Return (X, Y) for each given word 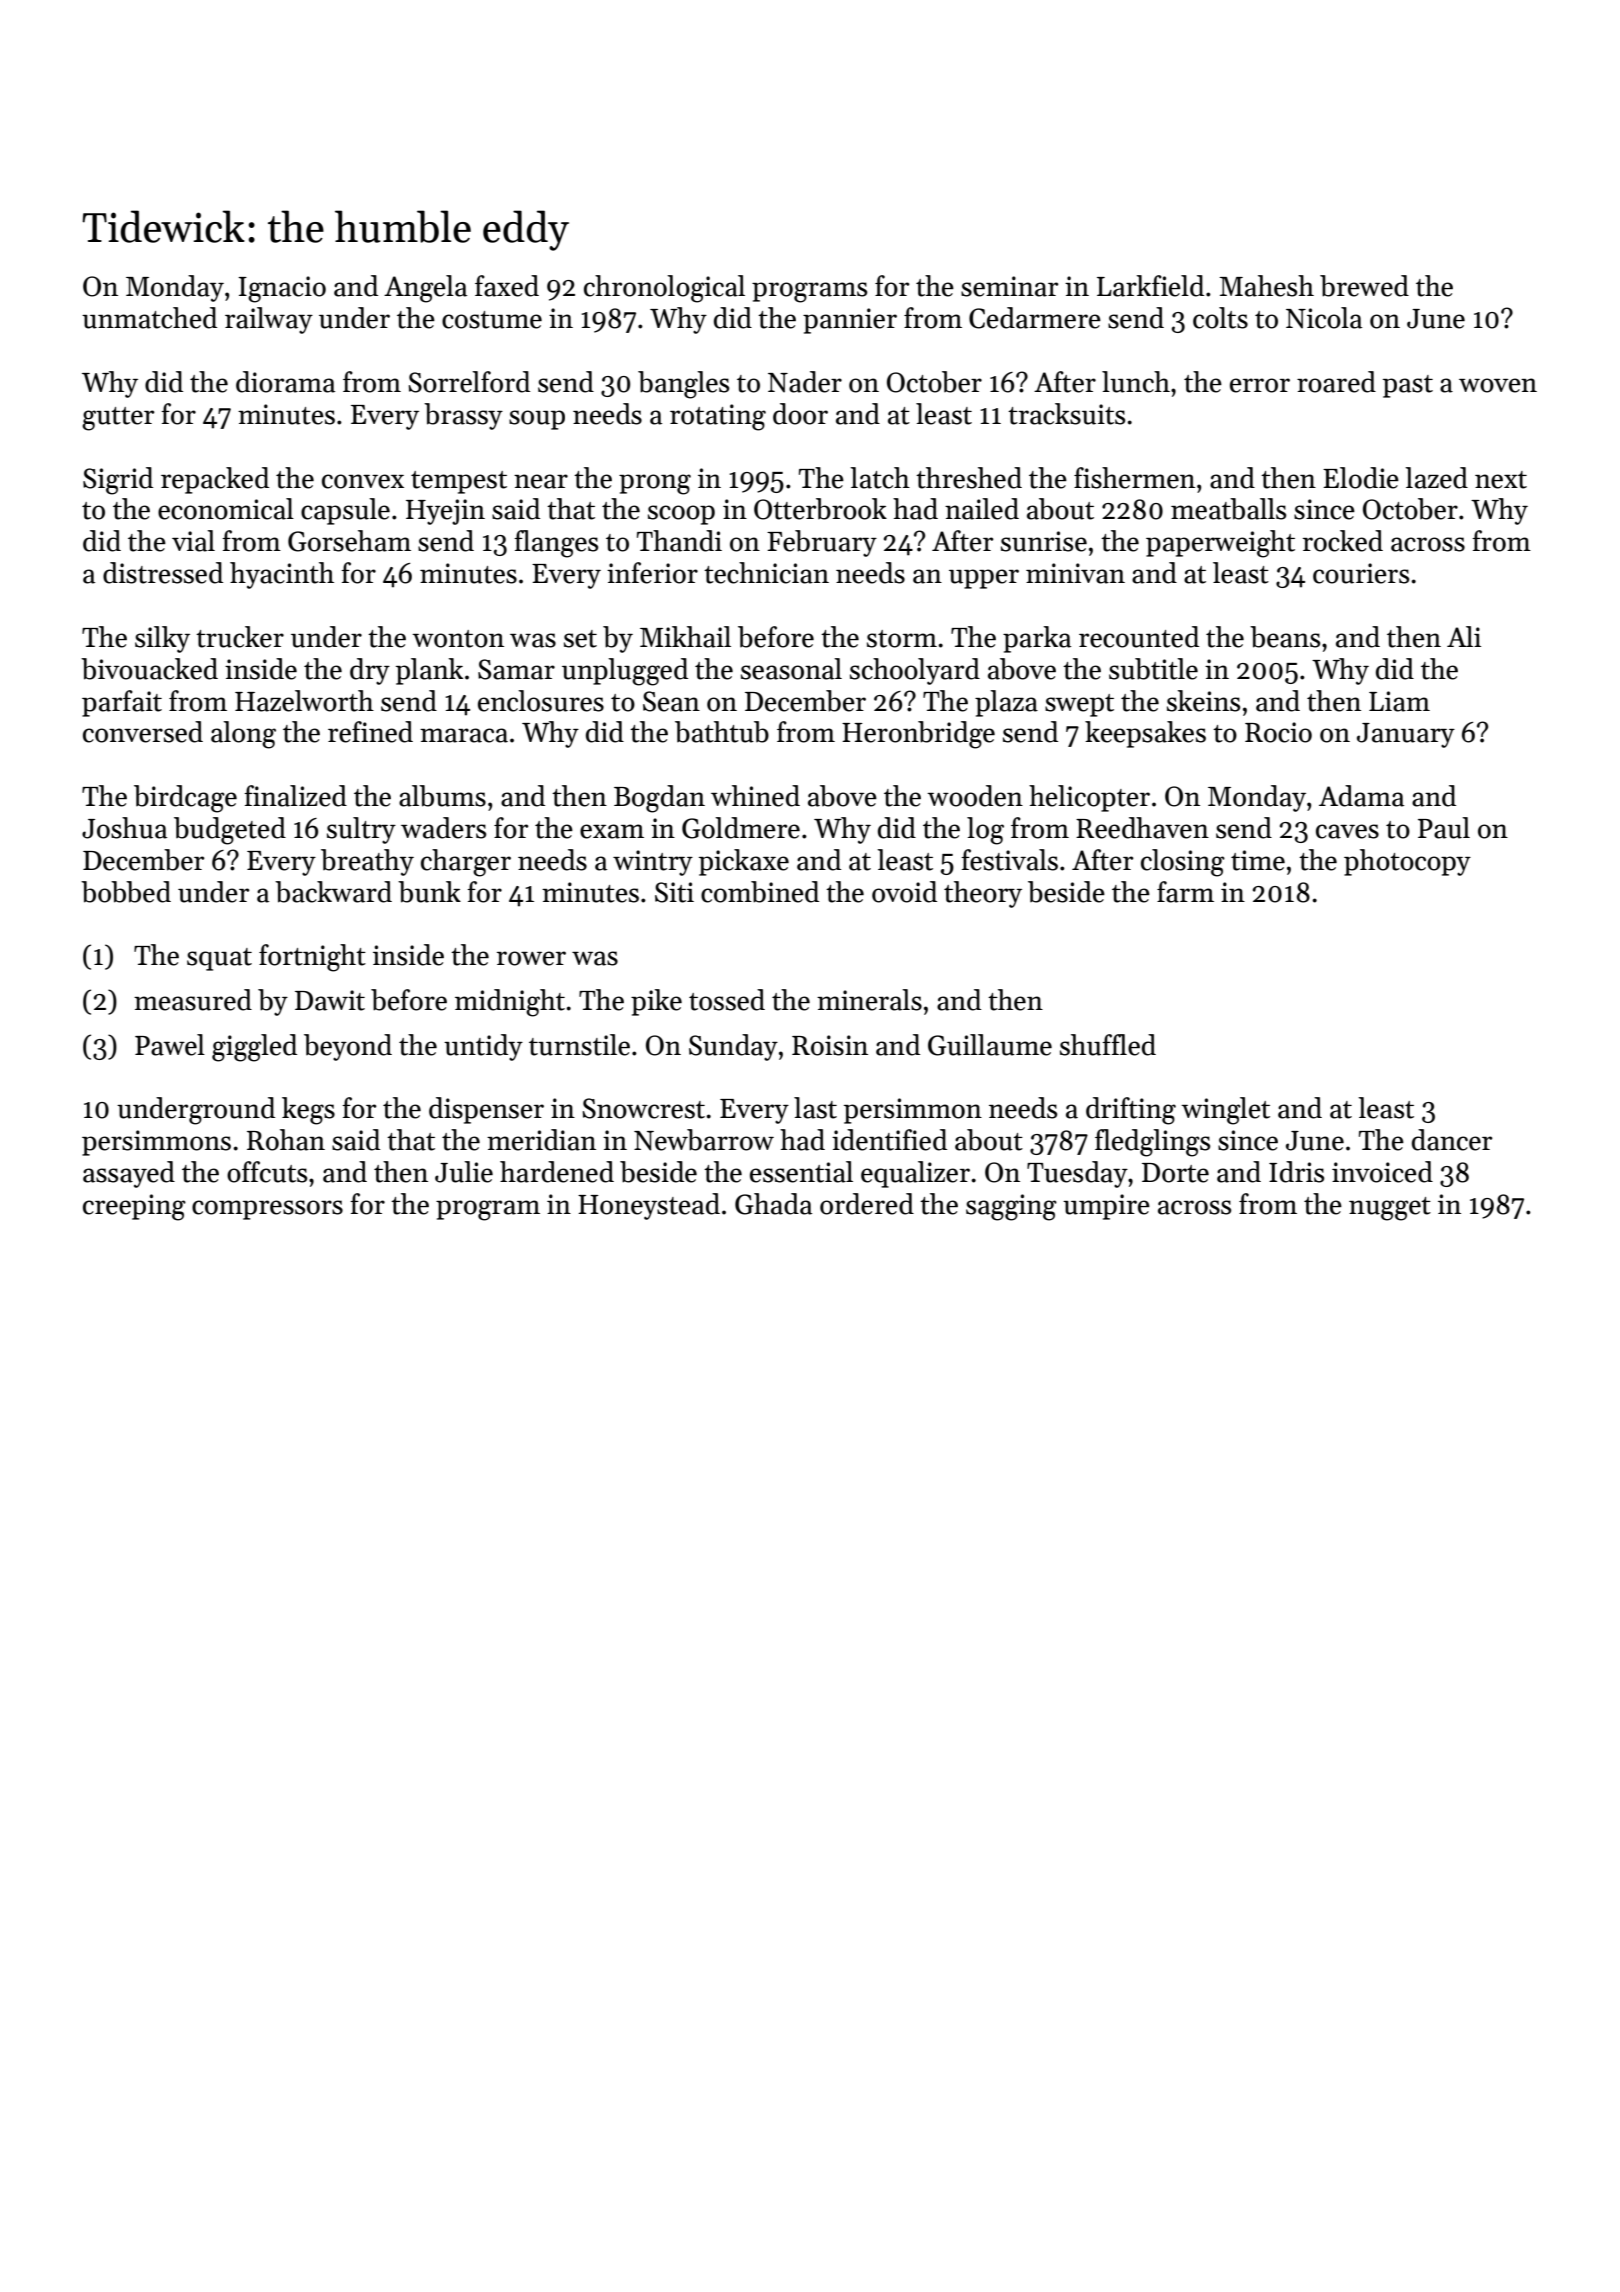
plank (429, 671)
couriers (1361, 573)
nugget (1390, 1209)
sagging (1011, 1207)
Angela (425, 289)
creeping (134, 1207)
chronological (664, 289)
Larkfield (1150, 286)
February (822, 543)
